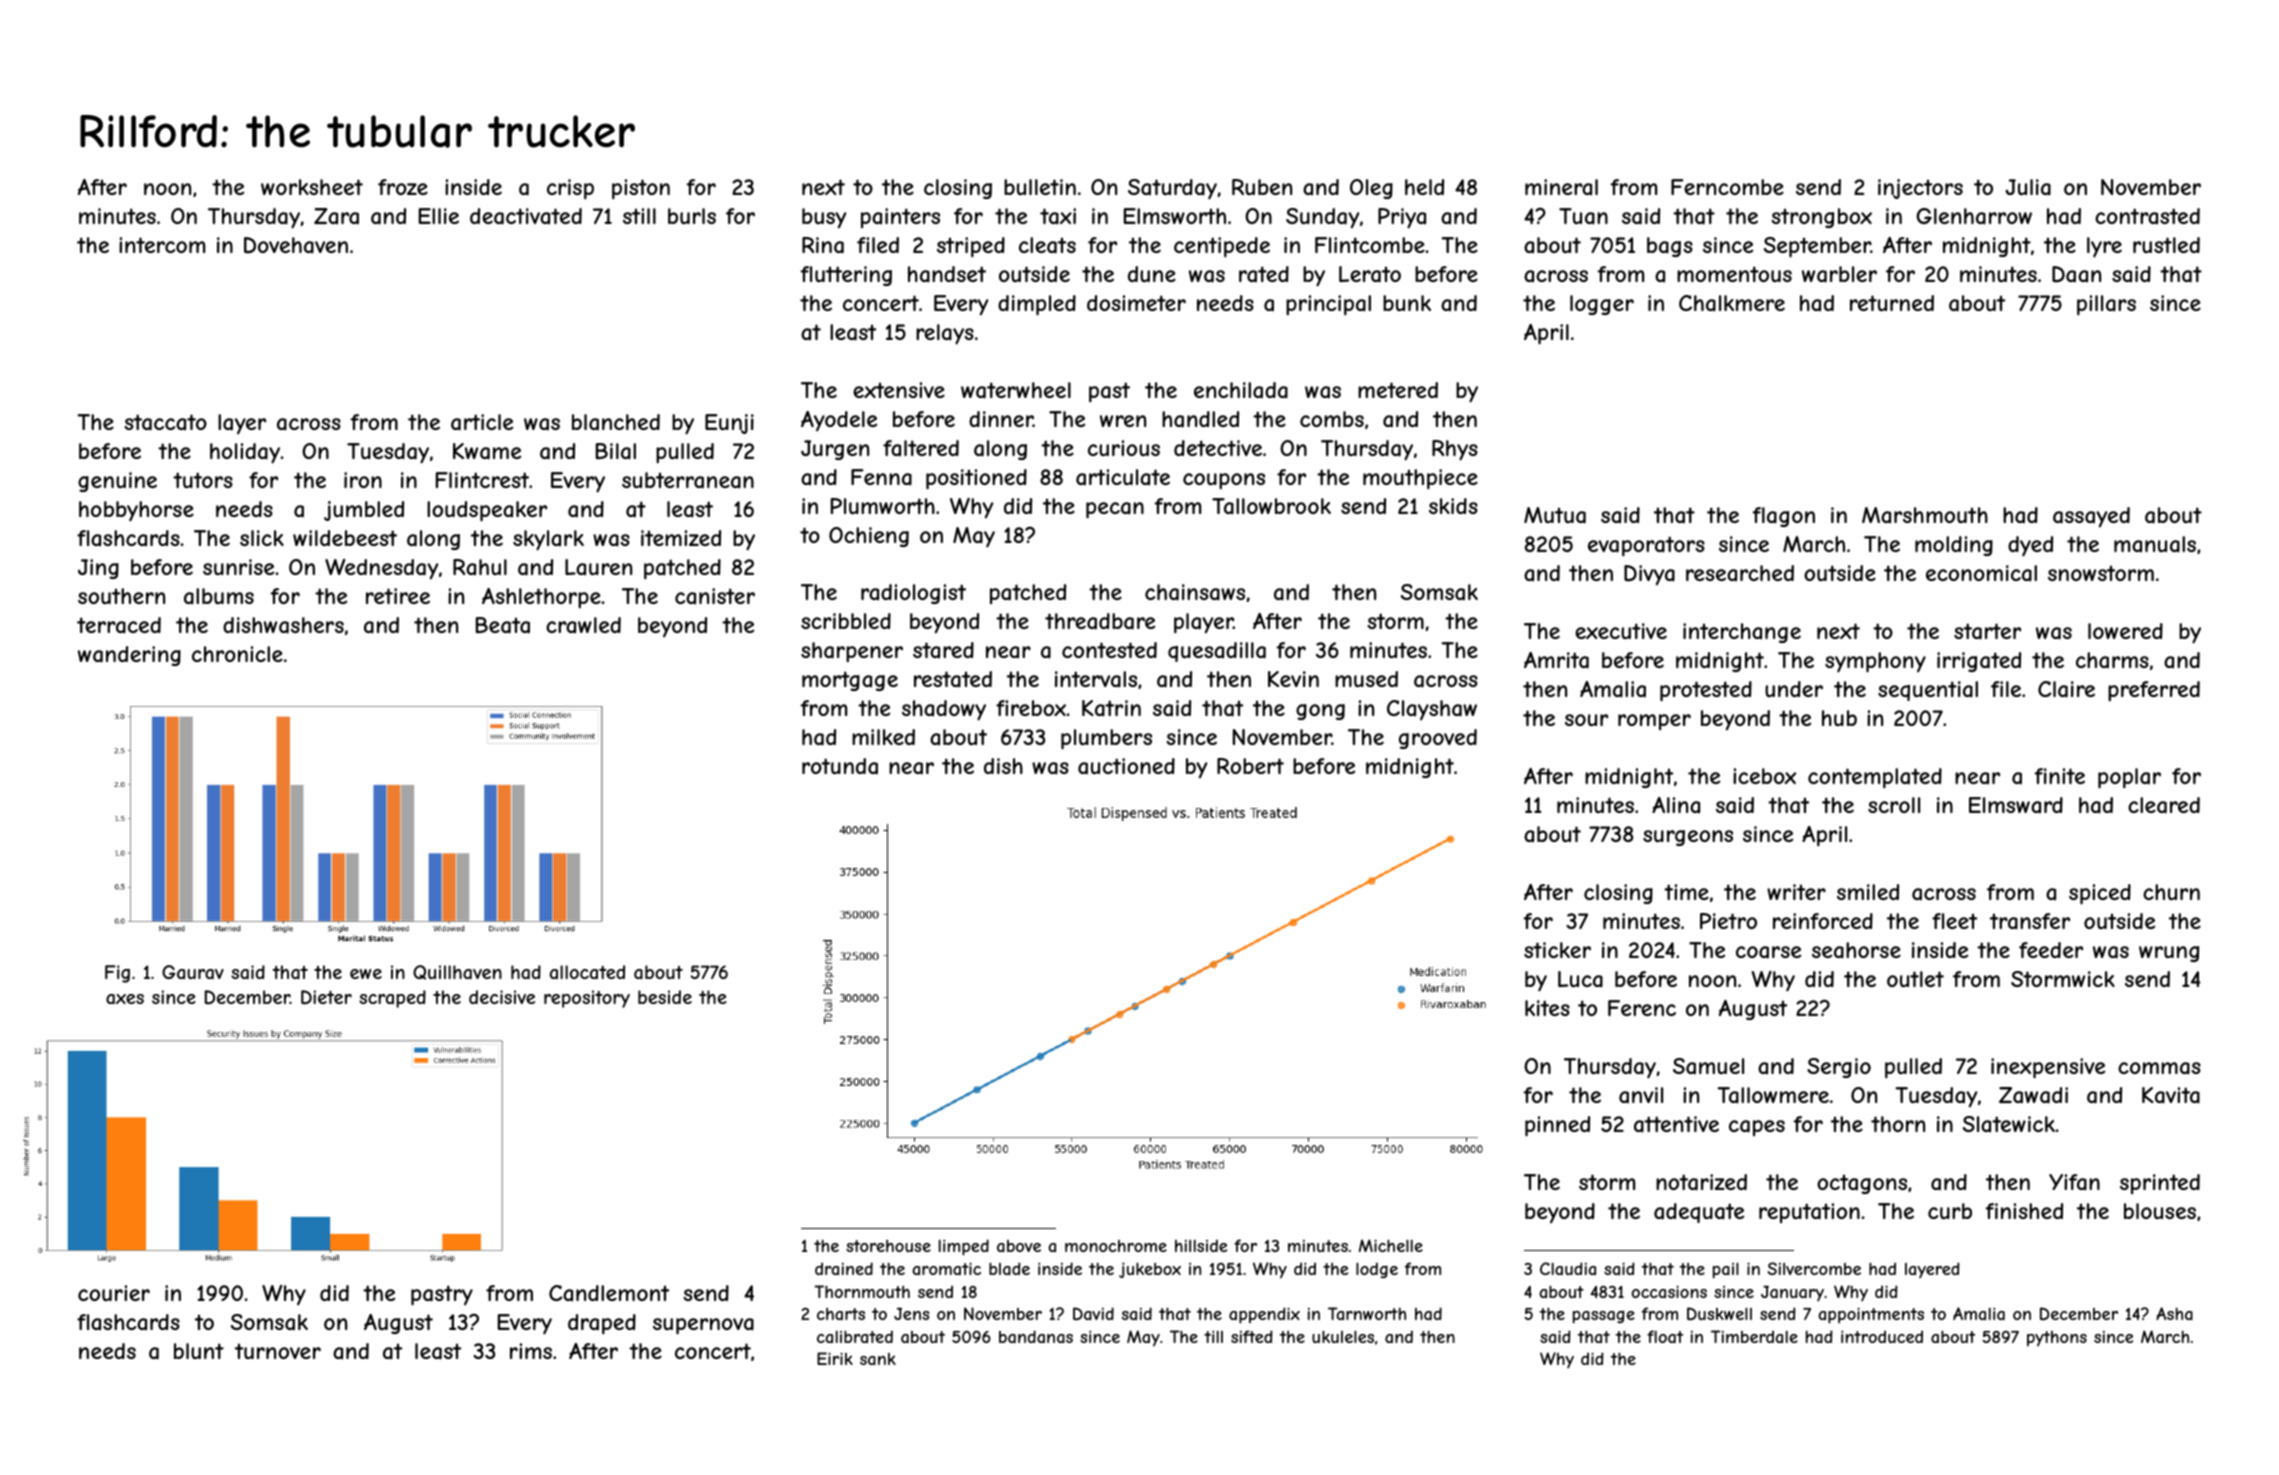  I want to click on Kavita, so click(2171, 1095).
